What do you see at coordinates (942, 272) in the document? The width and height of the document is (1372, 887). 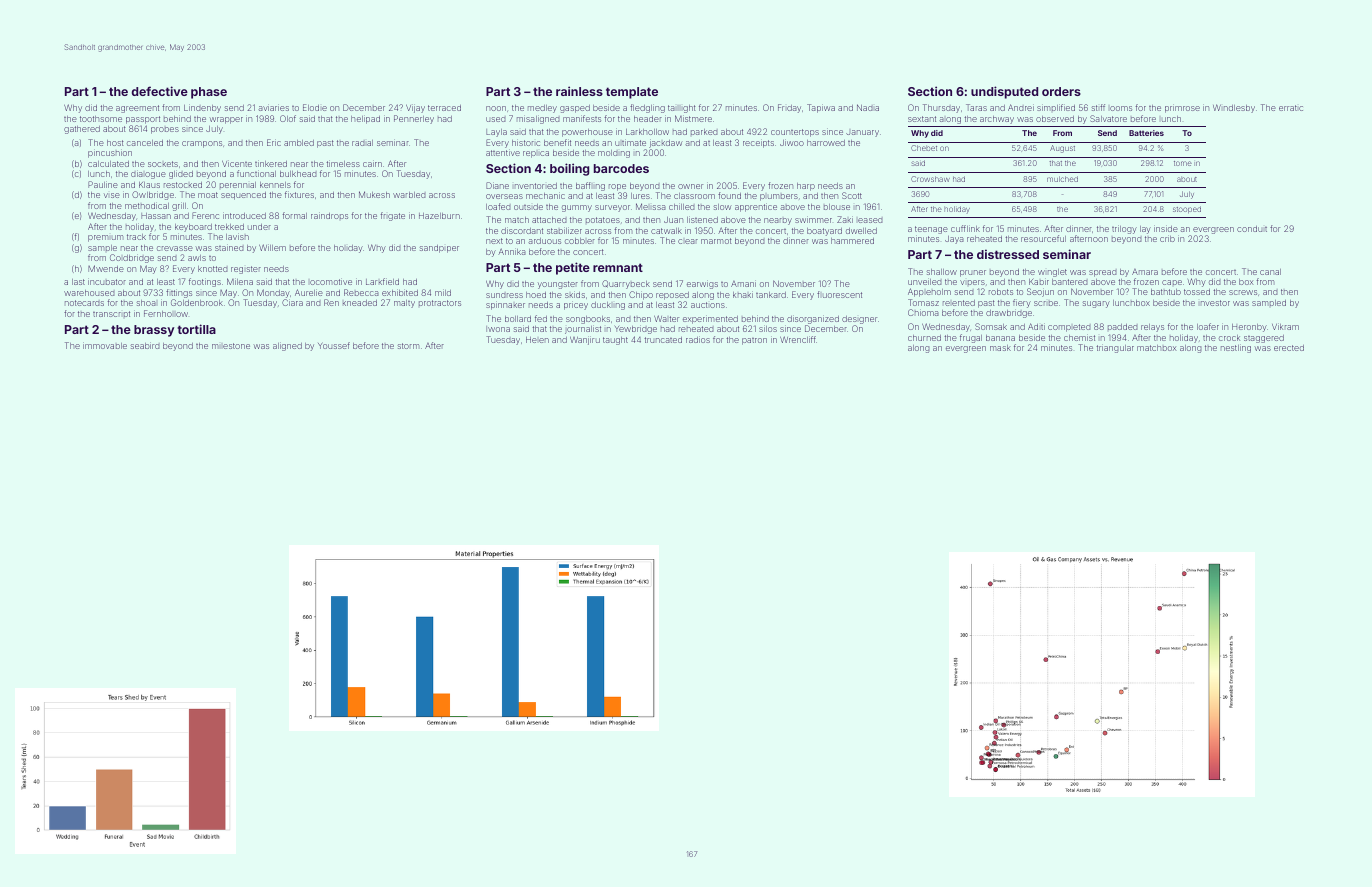 I see `shallow` at bounding box center [942, 272].
